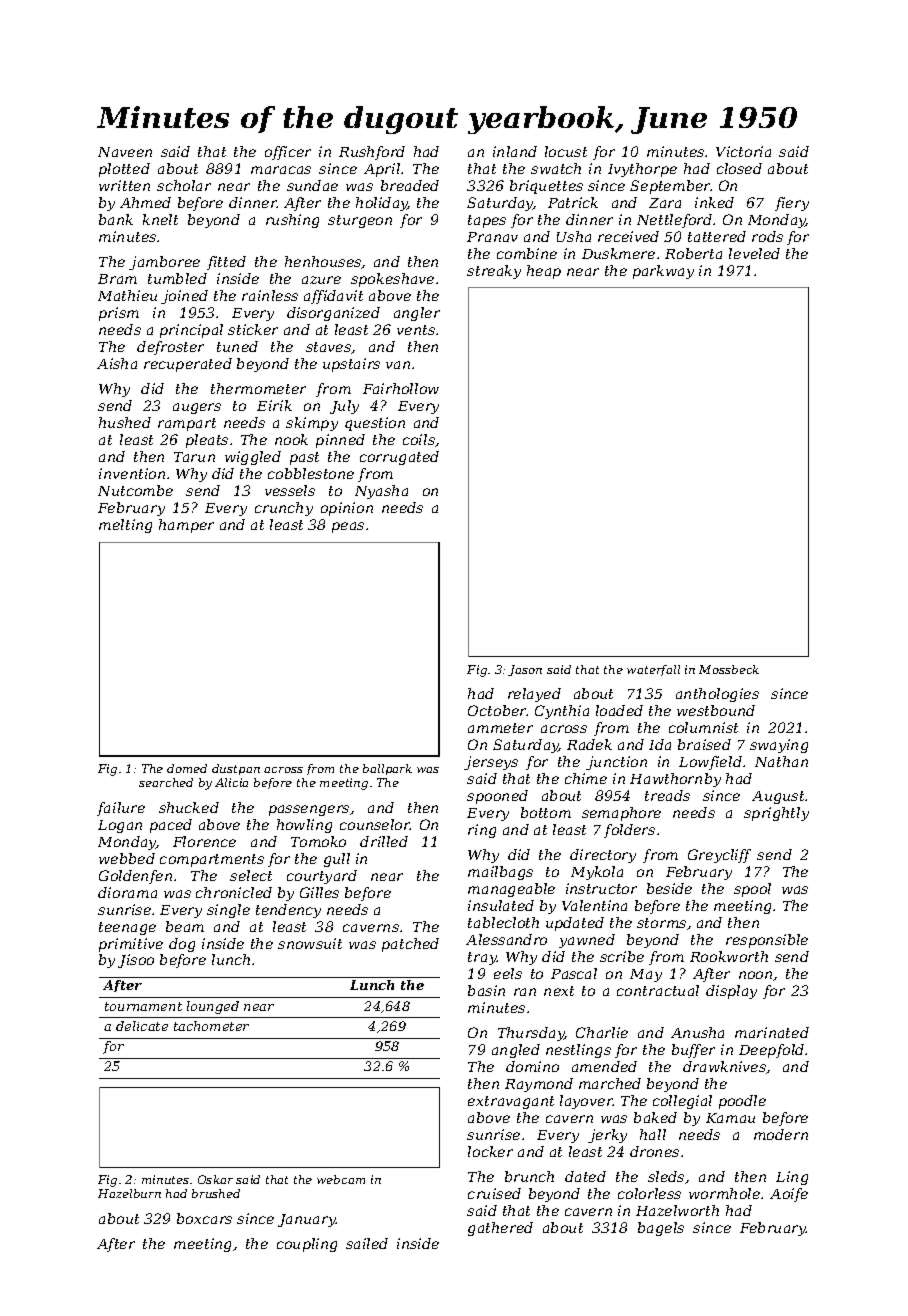  What do you see at coordinates (116, 219) in the screenshot?
I see `bank` at bounding box center [116, 219].
